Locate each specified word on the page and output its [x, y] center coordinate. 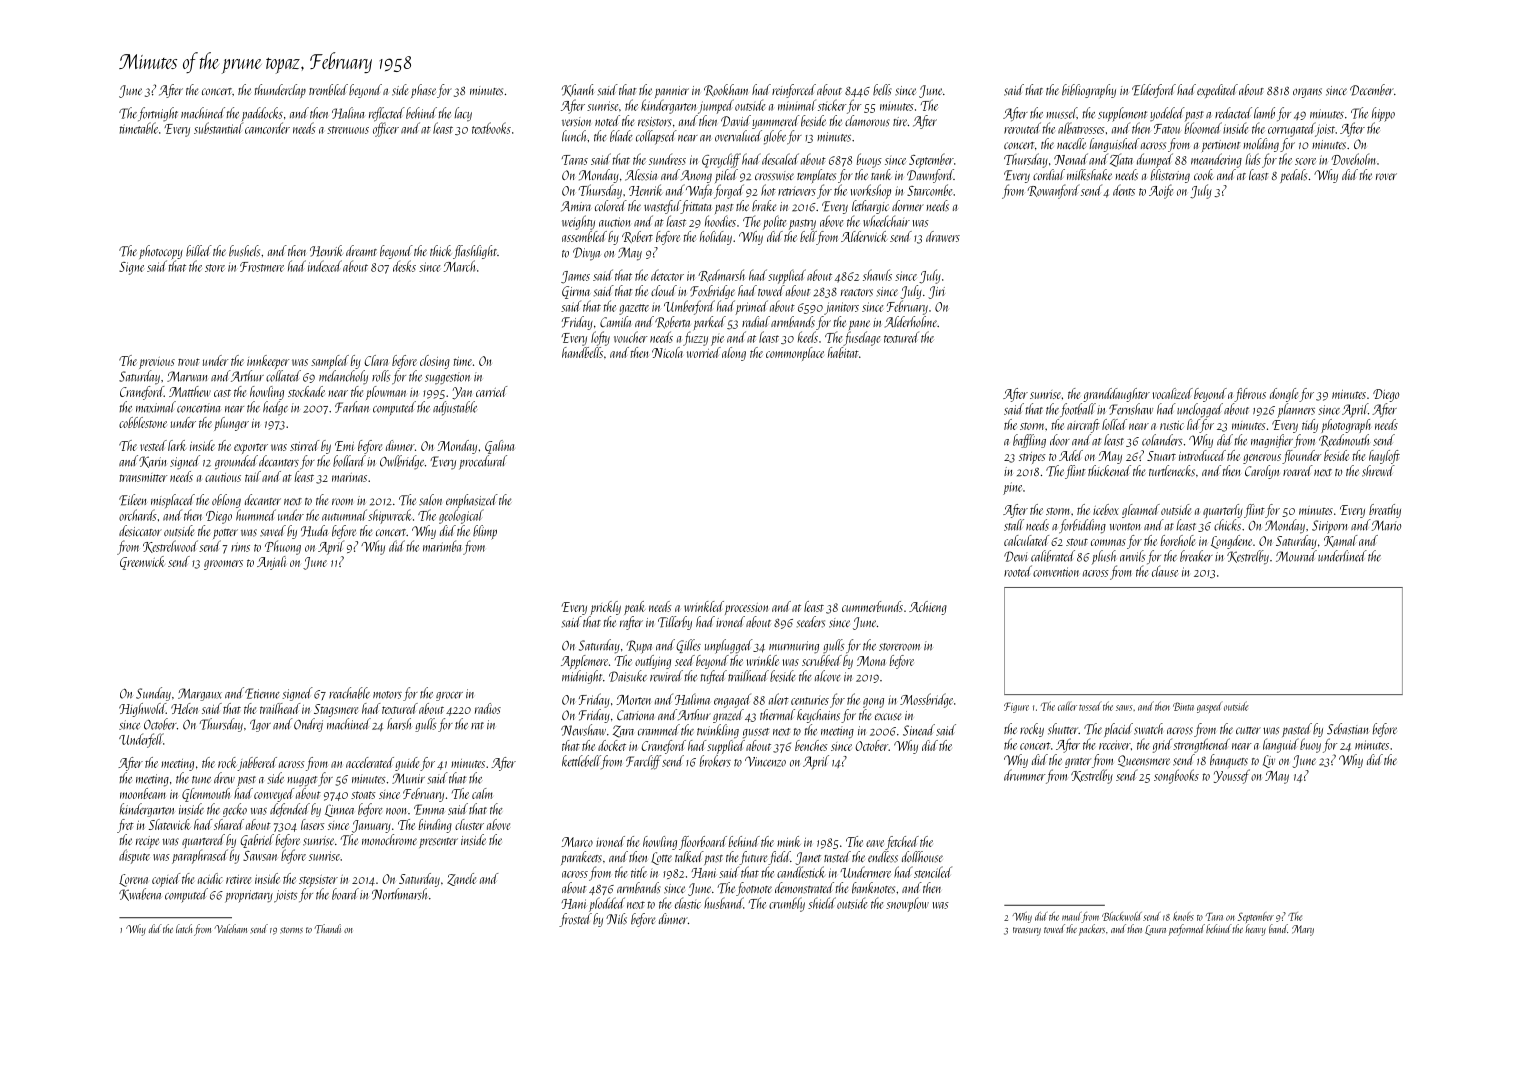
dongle [1284, 395]
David [736, 121]
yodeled [1167, 114]
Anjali [271, 563]
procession [746, 609]
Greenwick [142, 563]
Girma [576, 292]
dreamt [361, 250]
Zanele [461, 879]
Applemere [584, 662]
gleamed [1141, 511]
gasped [1209, 707]
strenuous [348, 130]
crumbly [787, 904]
